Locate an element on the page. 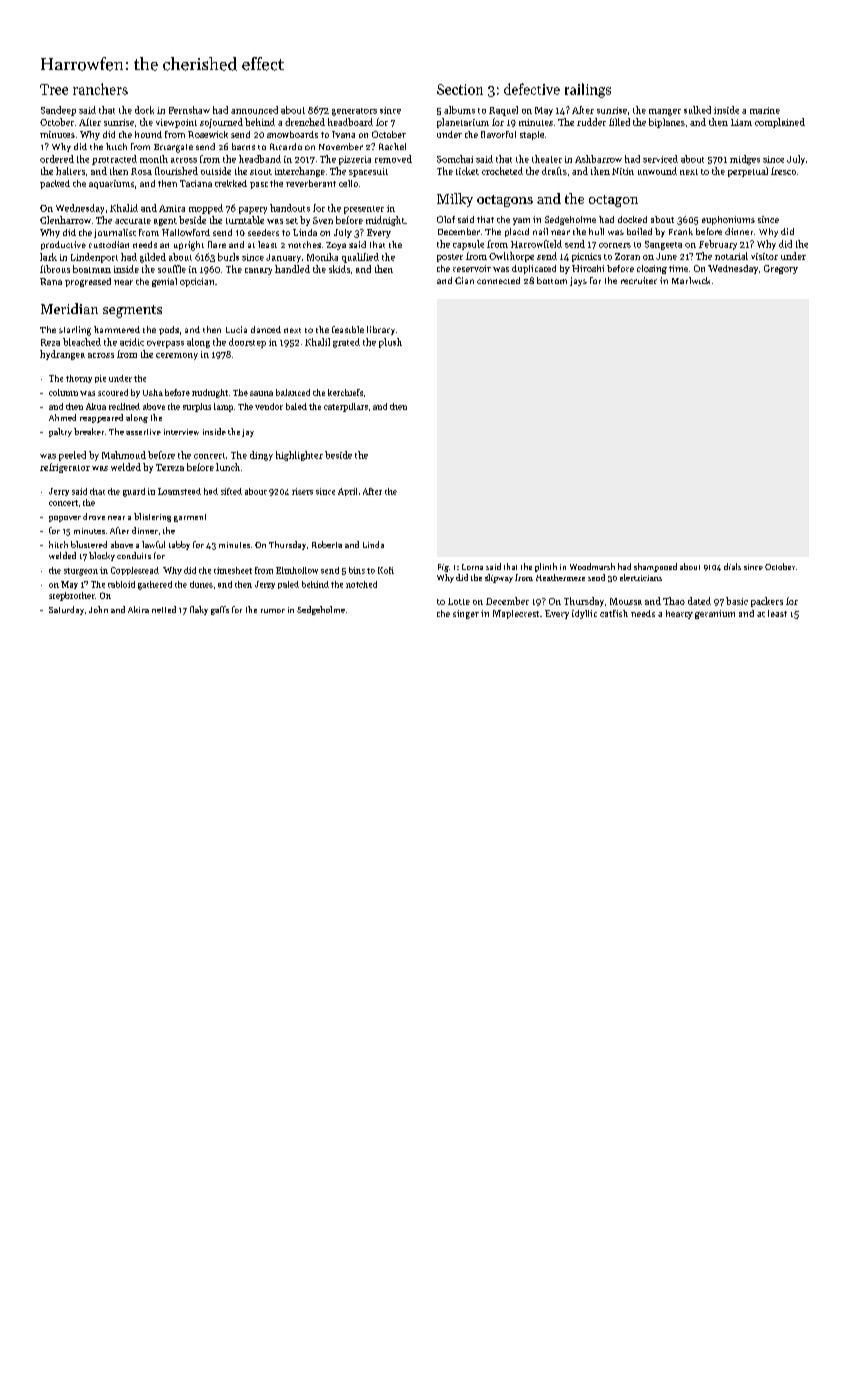 The width and height of the image is (849, 1400). Raquel is located at coordinates (503, 111).
